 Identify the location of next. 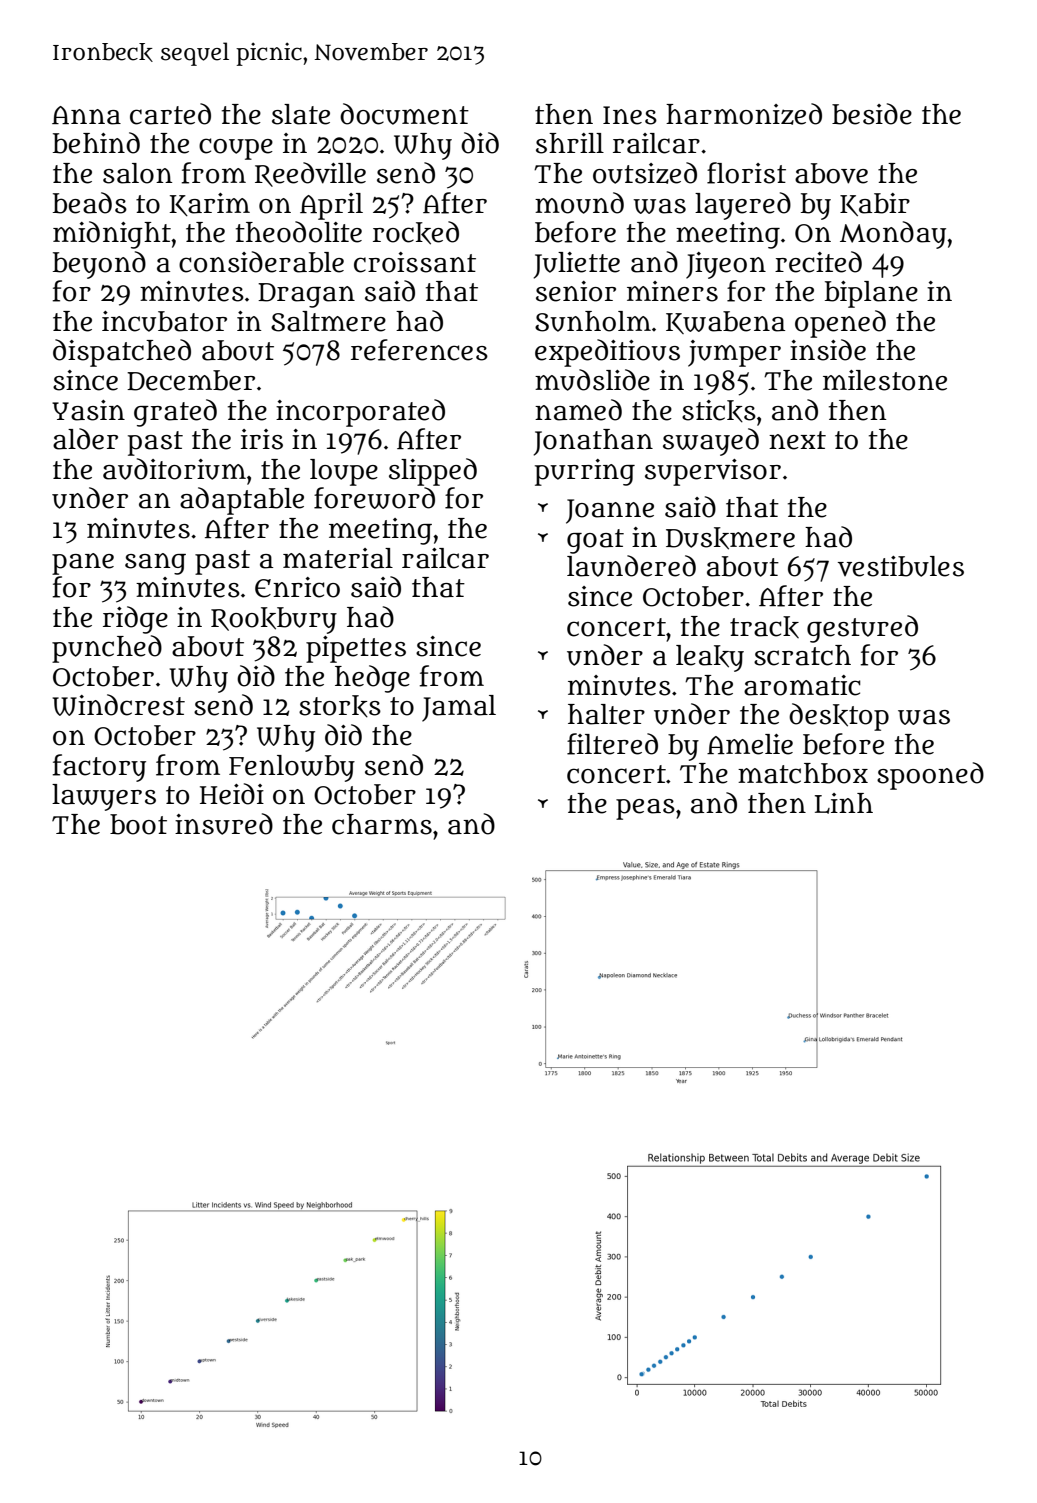
(797, 440).
